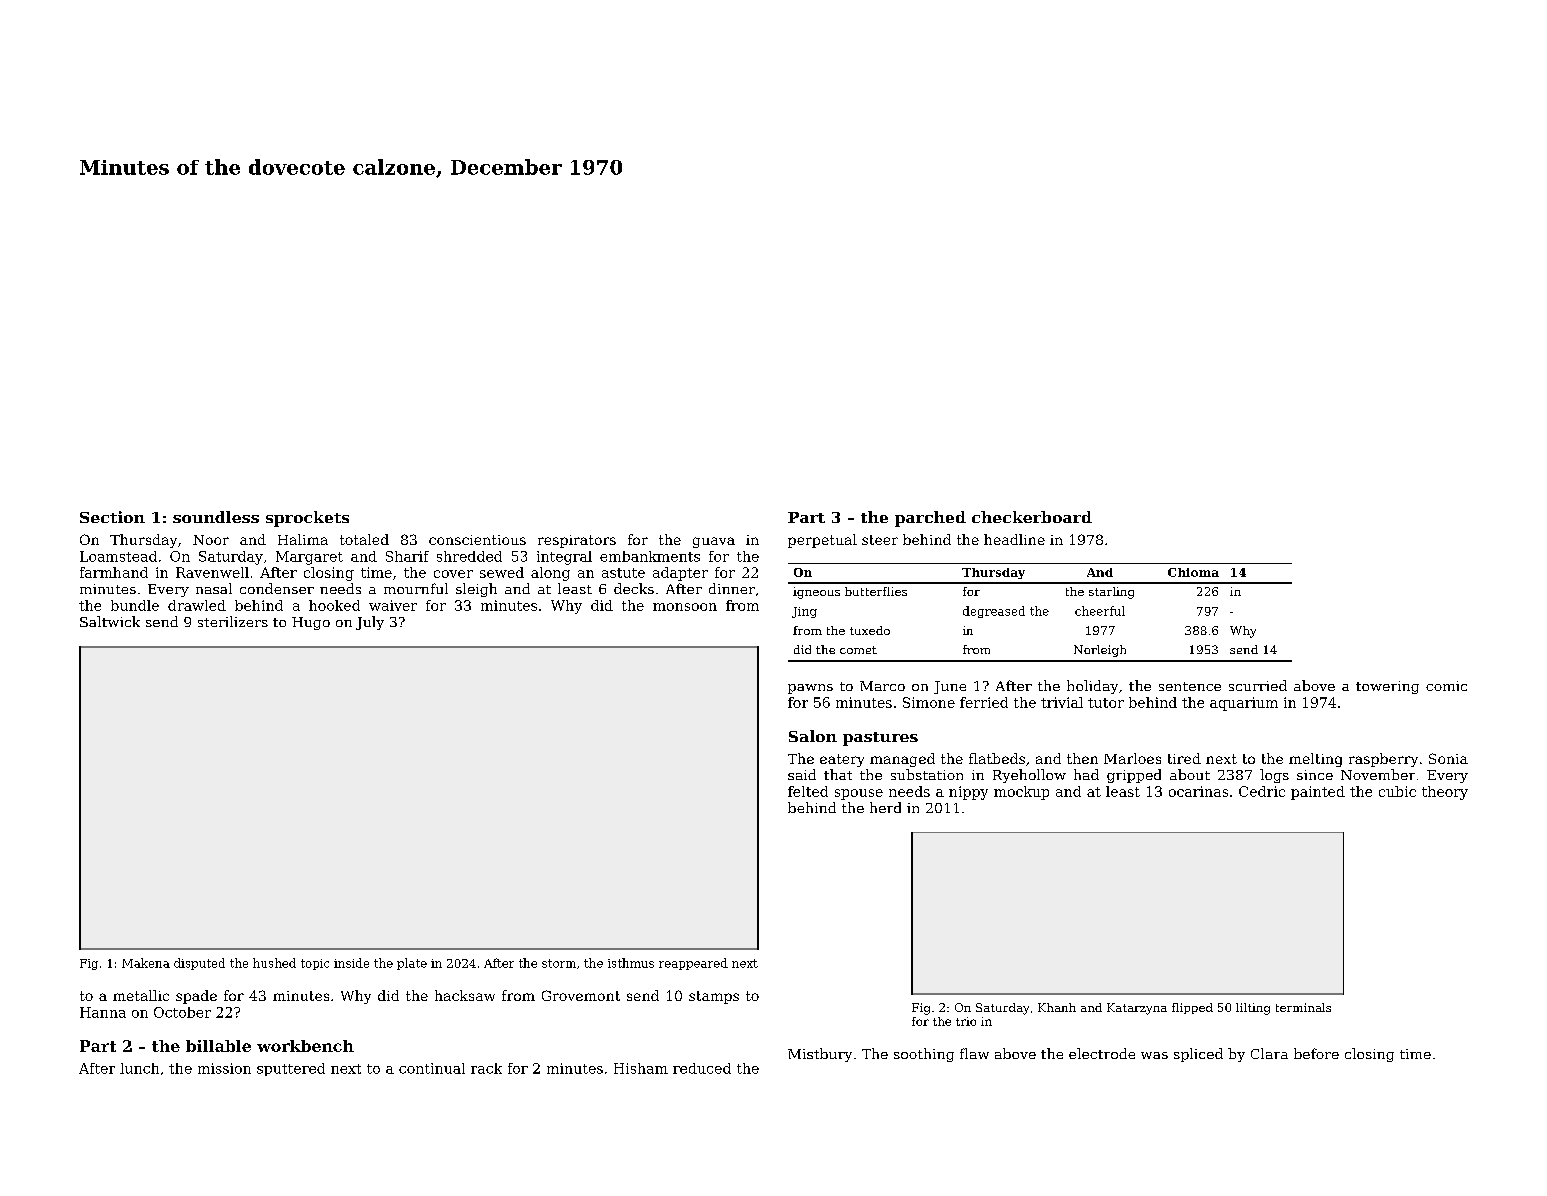 The width and height of the image is (1547, 1196). What do you see at coordinates (813, 736) in the image?
I see `Salon` at bounding box center [813, 736].
